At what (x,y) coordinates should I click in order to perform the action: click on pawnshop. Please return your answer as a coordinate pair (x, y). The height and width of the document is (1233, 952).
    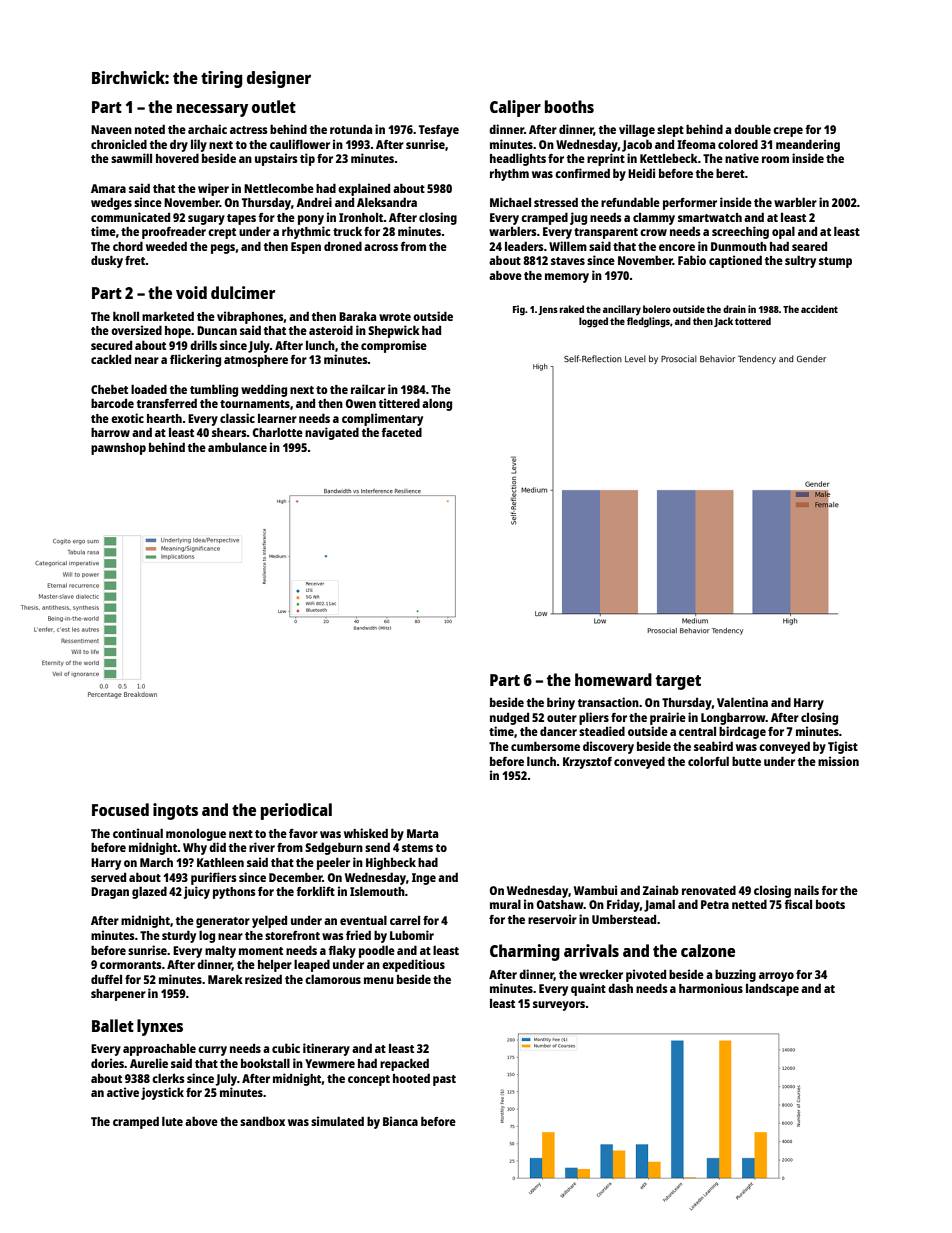
    Looking at the image, I should click on (118, 449).
